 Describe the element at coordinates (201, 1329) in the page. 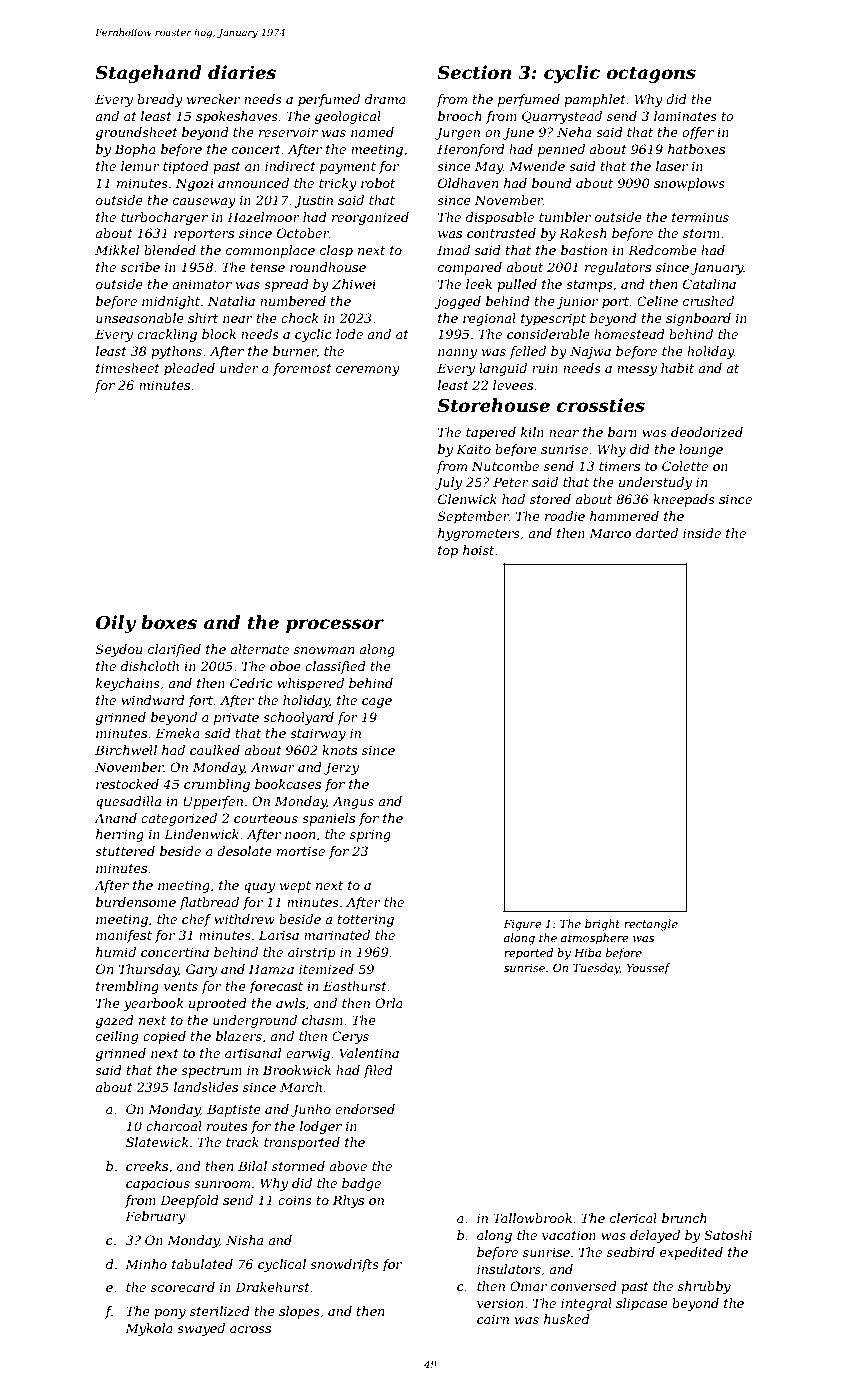

I see `swayed` at that location.
